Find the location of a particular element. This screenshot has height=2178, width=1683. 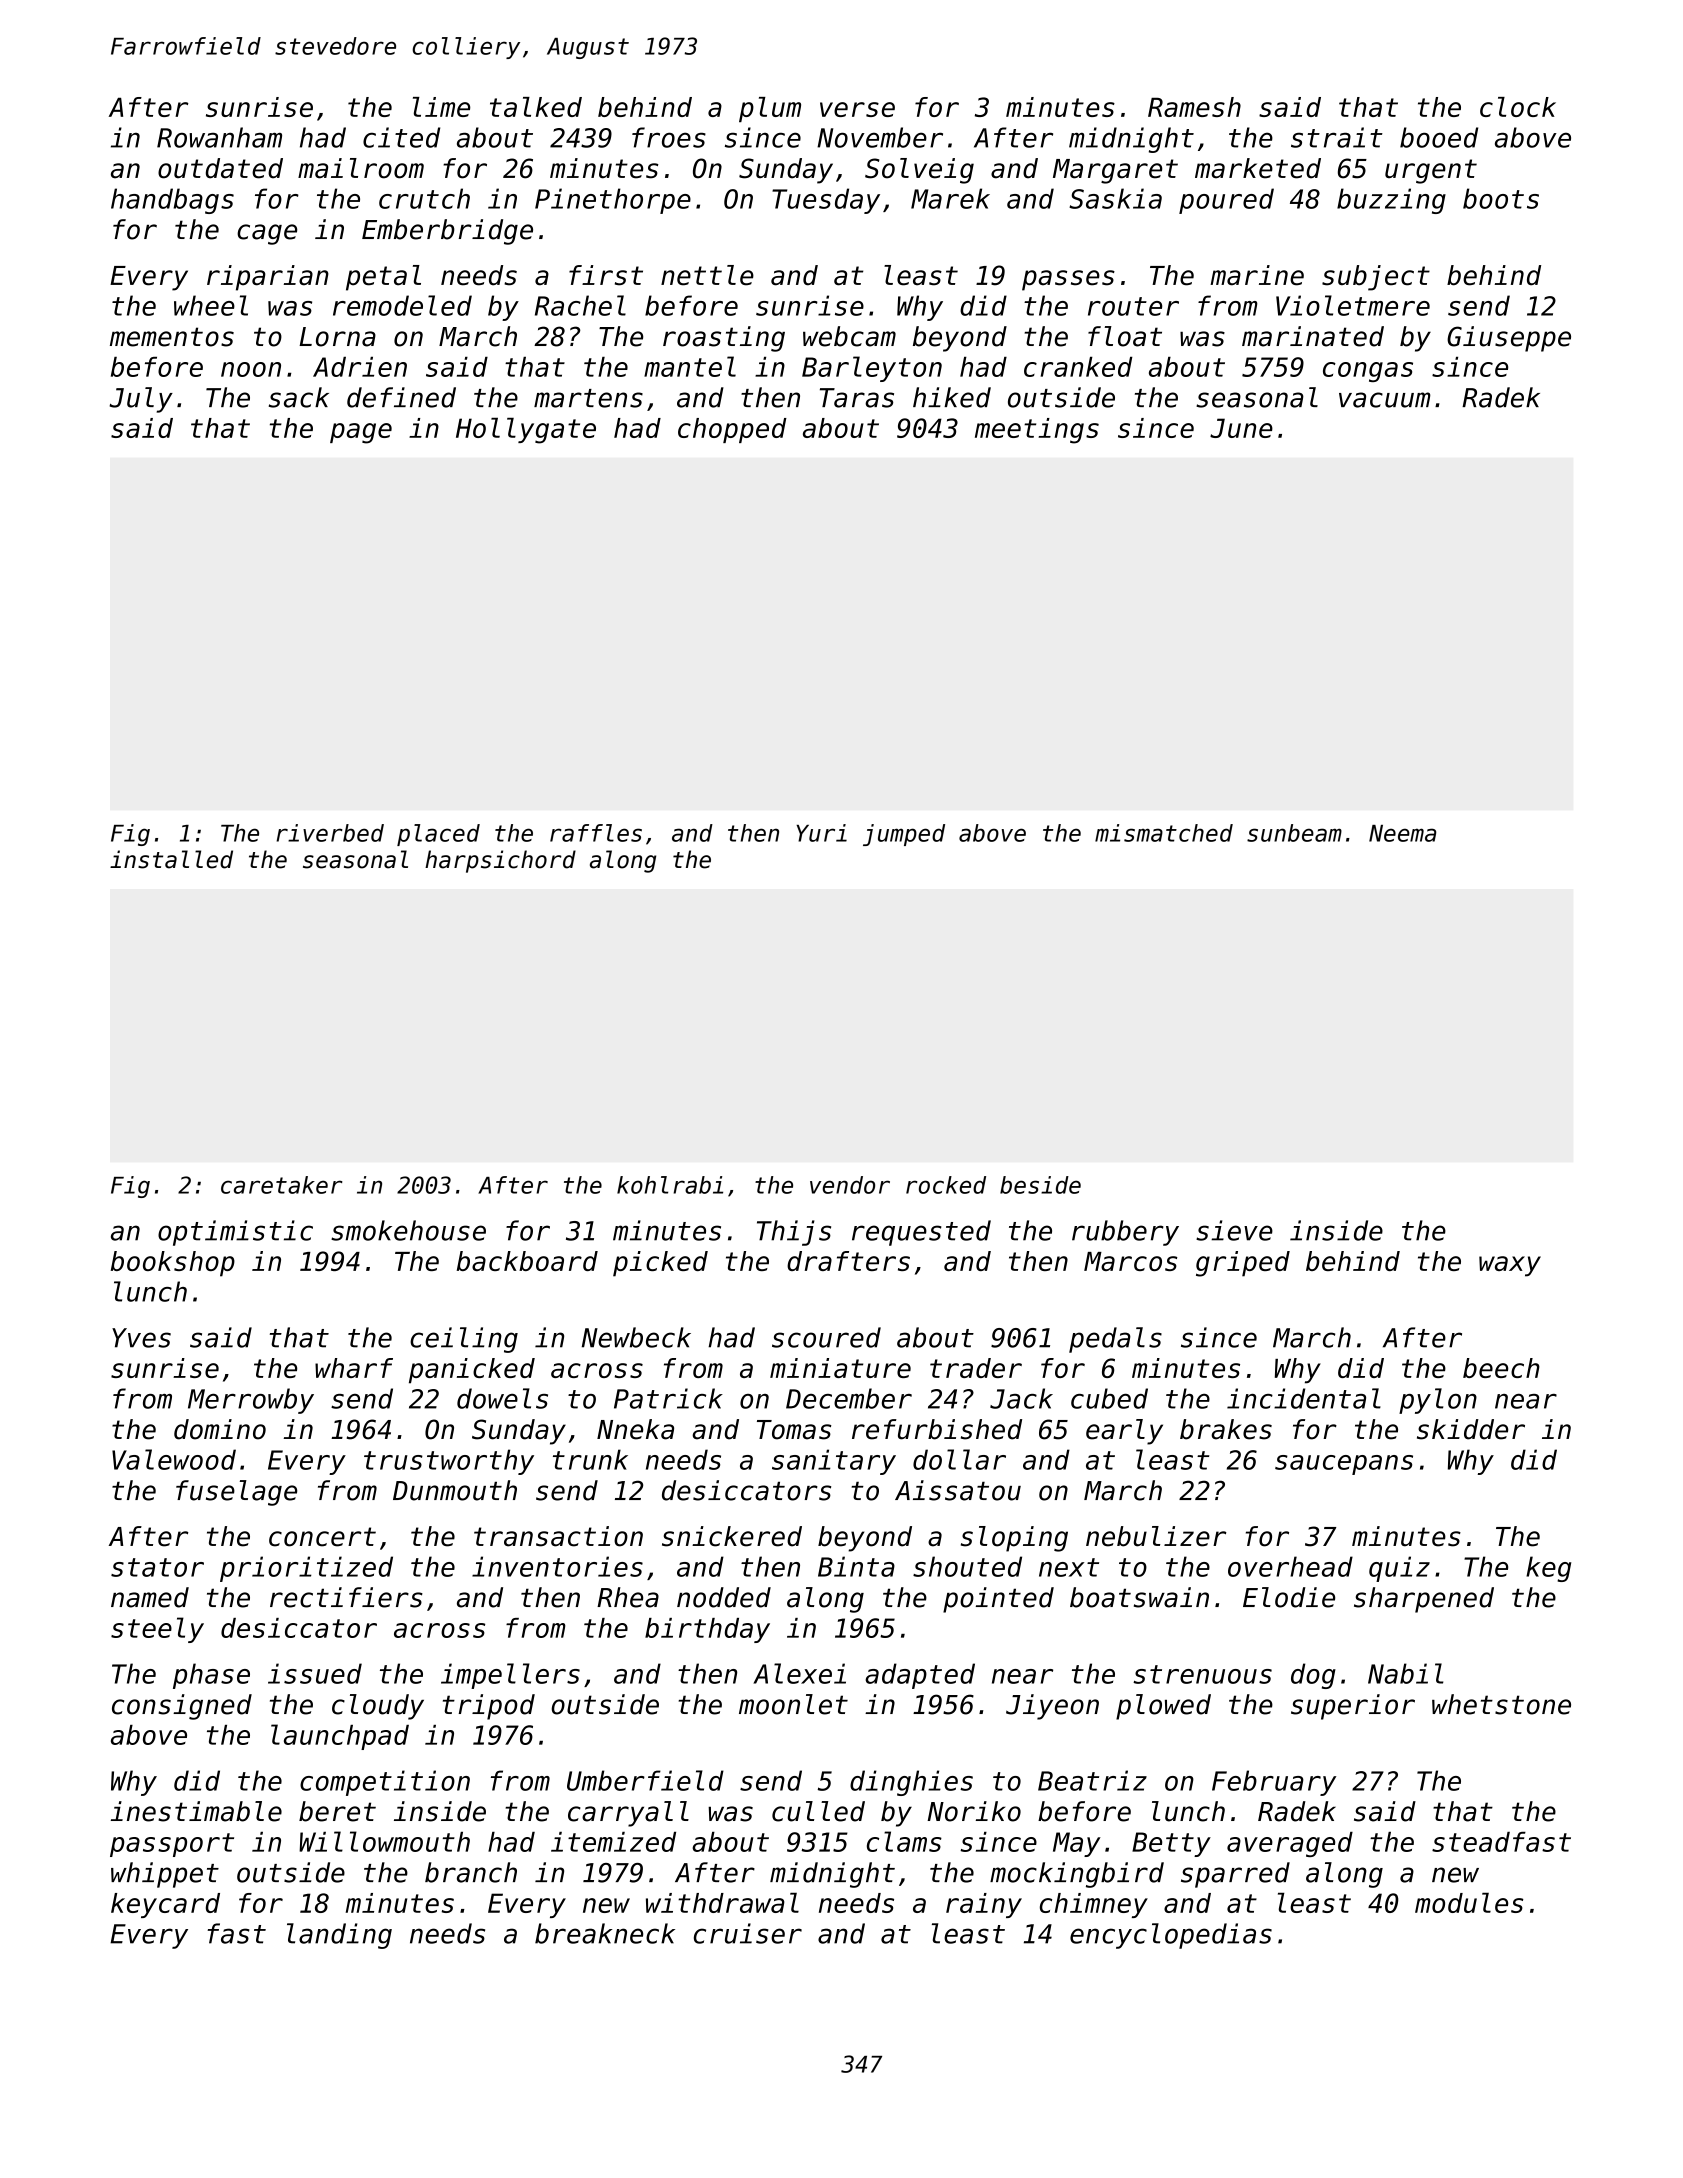

backboard is located at coordinates (527, 1261).
